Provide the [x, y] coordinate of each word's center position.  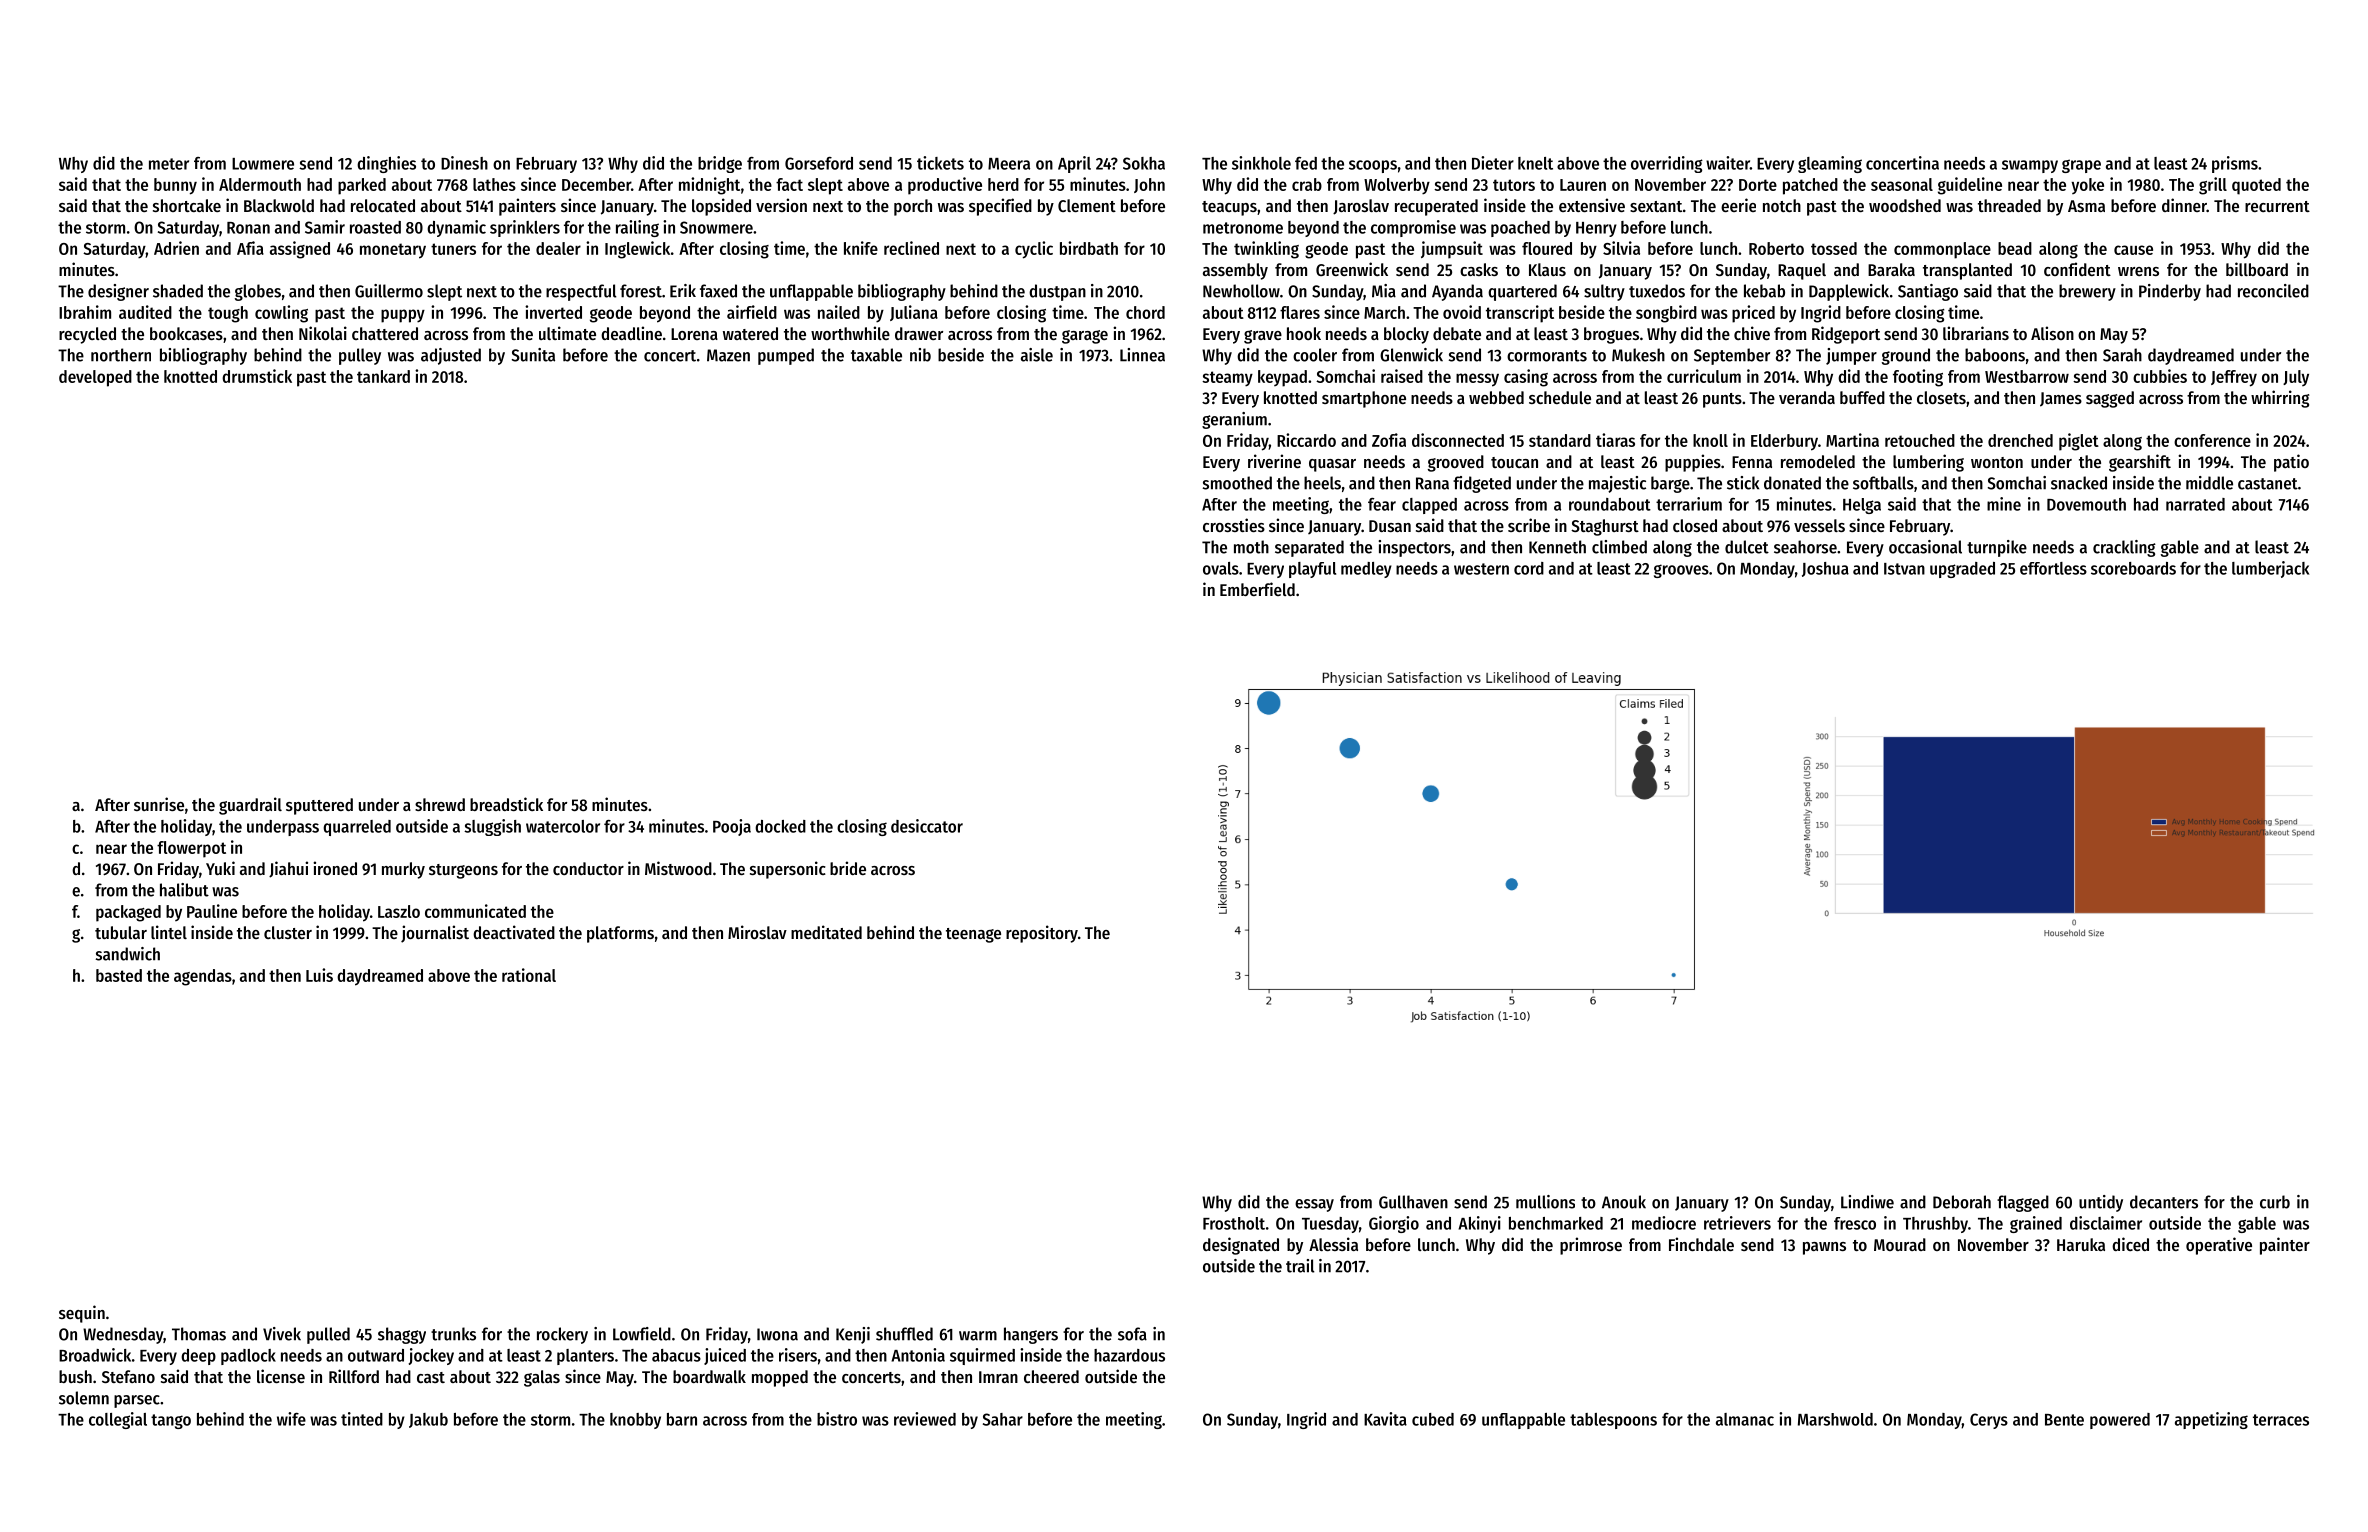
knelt [1535, 163]
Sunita [533, 355]
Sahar [1003, 1419]
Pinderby [2170, 292]
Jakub [428, 1420]
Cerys [1989, 1421]
